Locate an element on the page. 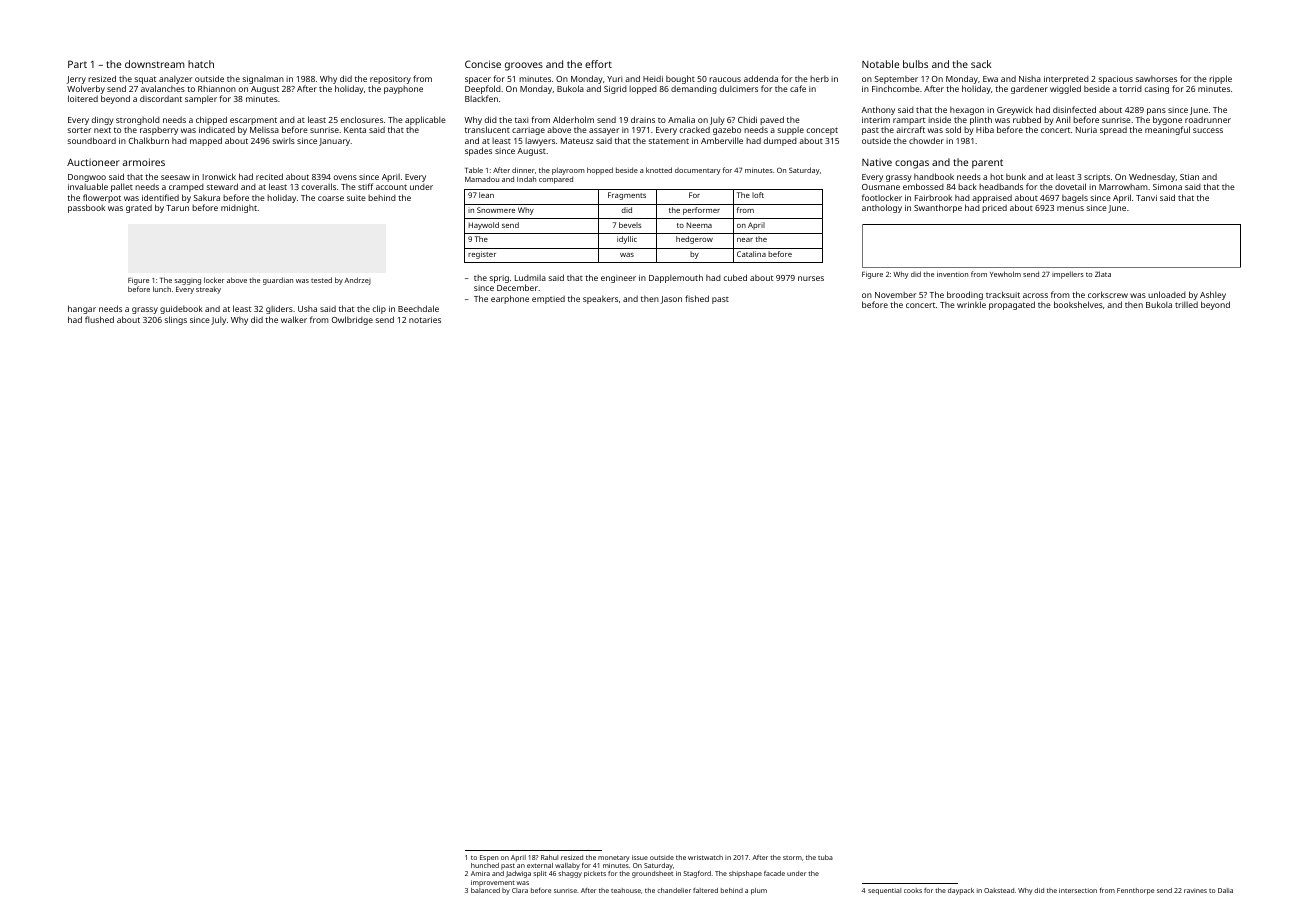  tuba is located at coordinates (825, 857).
